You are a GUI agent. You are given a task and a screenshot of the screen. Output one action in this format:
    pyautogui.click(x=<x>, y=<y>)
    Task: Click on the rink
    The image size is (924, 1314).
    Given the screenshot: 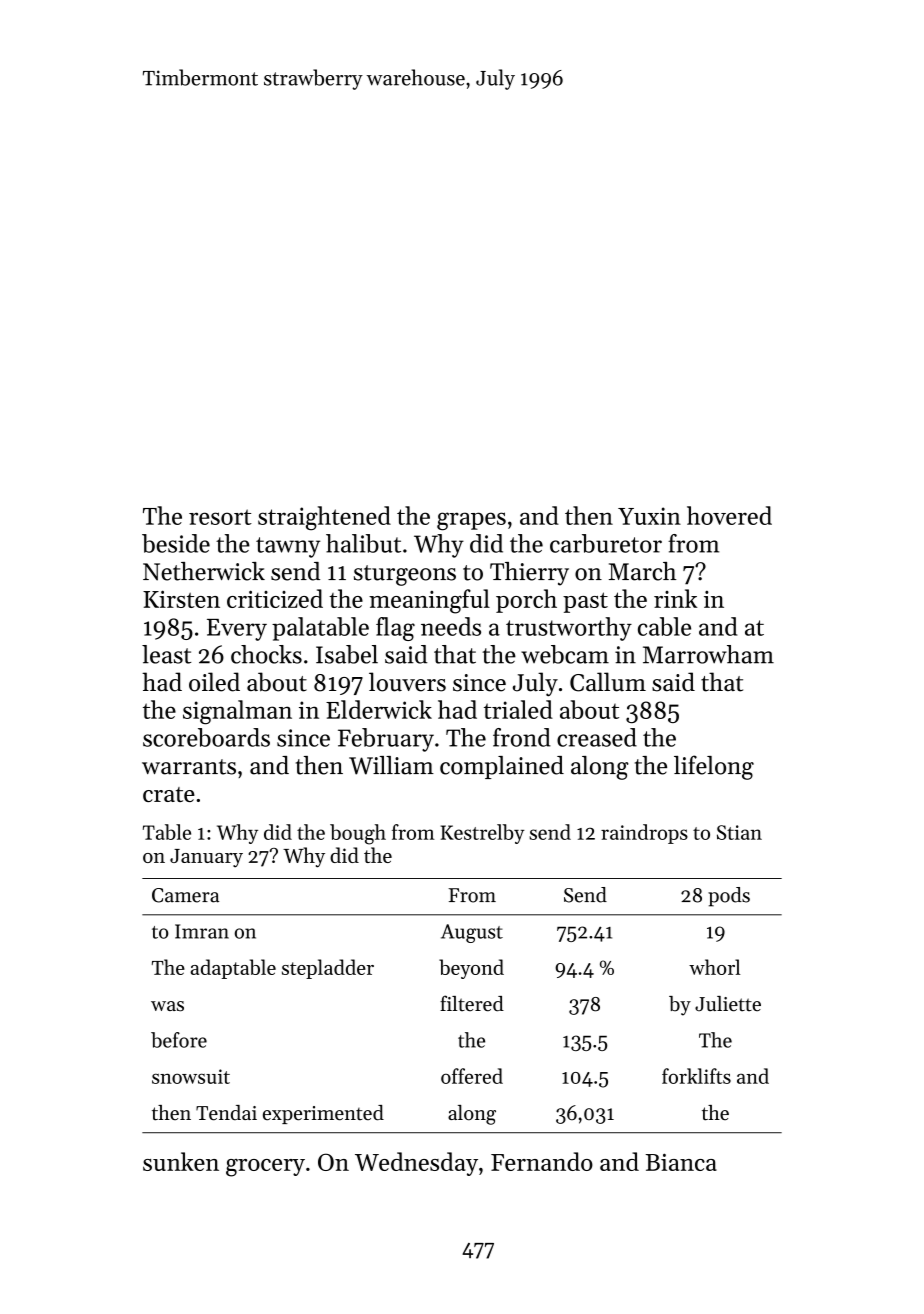 What is the action you would take?
    pyautogui.click(x=675, y=598)
